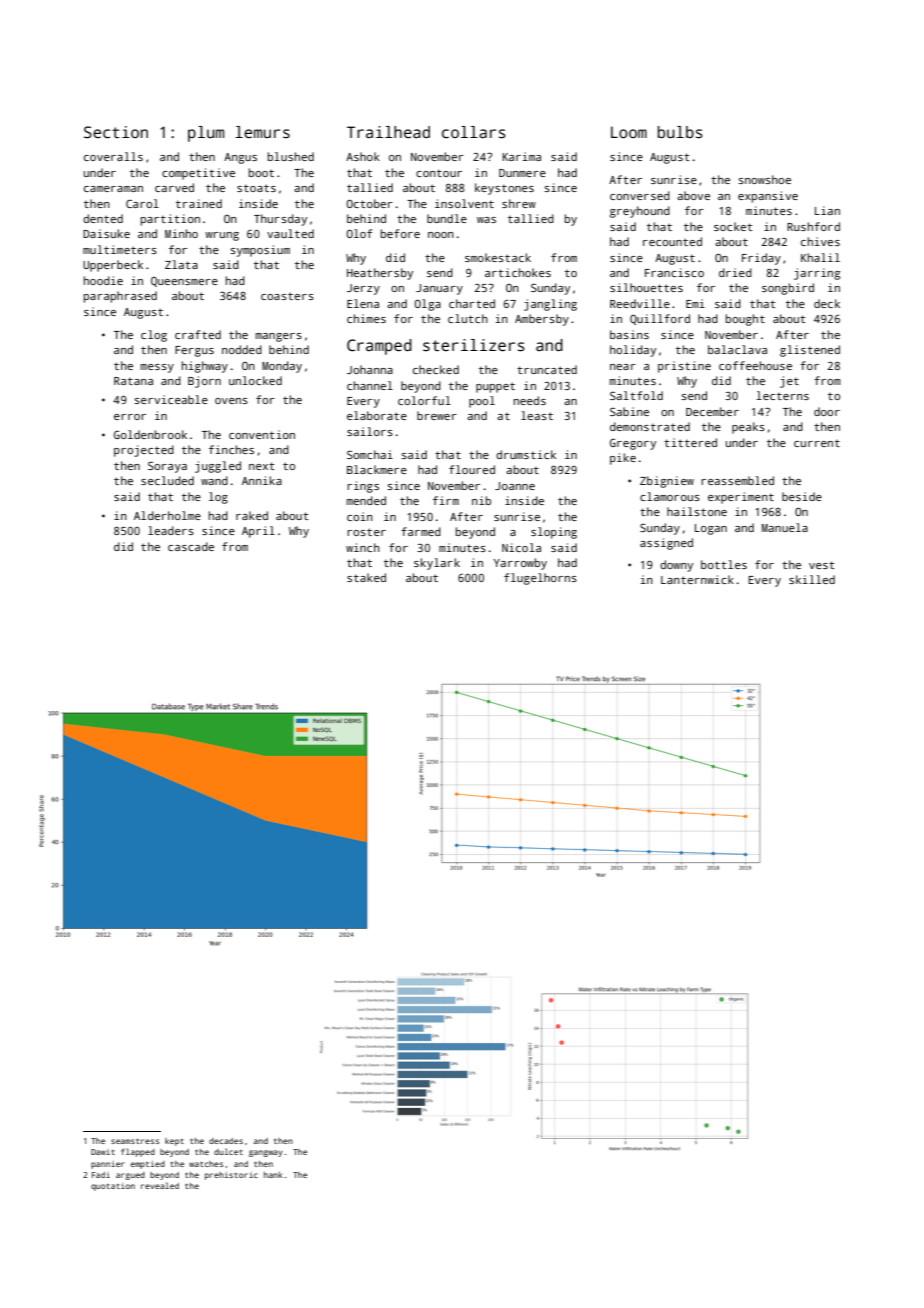 Image resolution: width=924 pixels, height=1308 pixels. Describe the element at coordinates (144, 451) in the screenshot. I see `projected` at that location.
